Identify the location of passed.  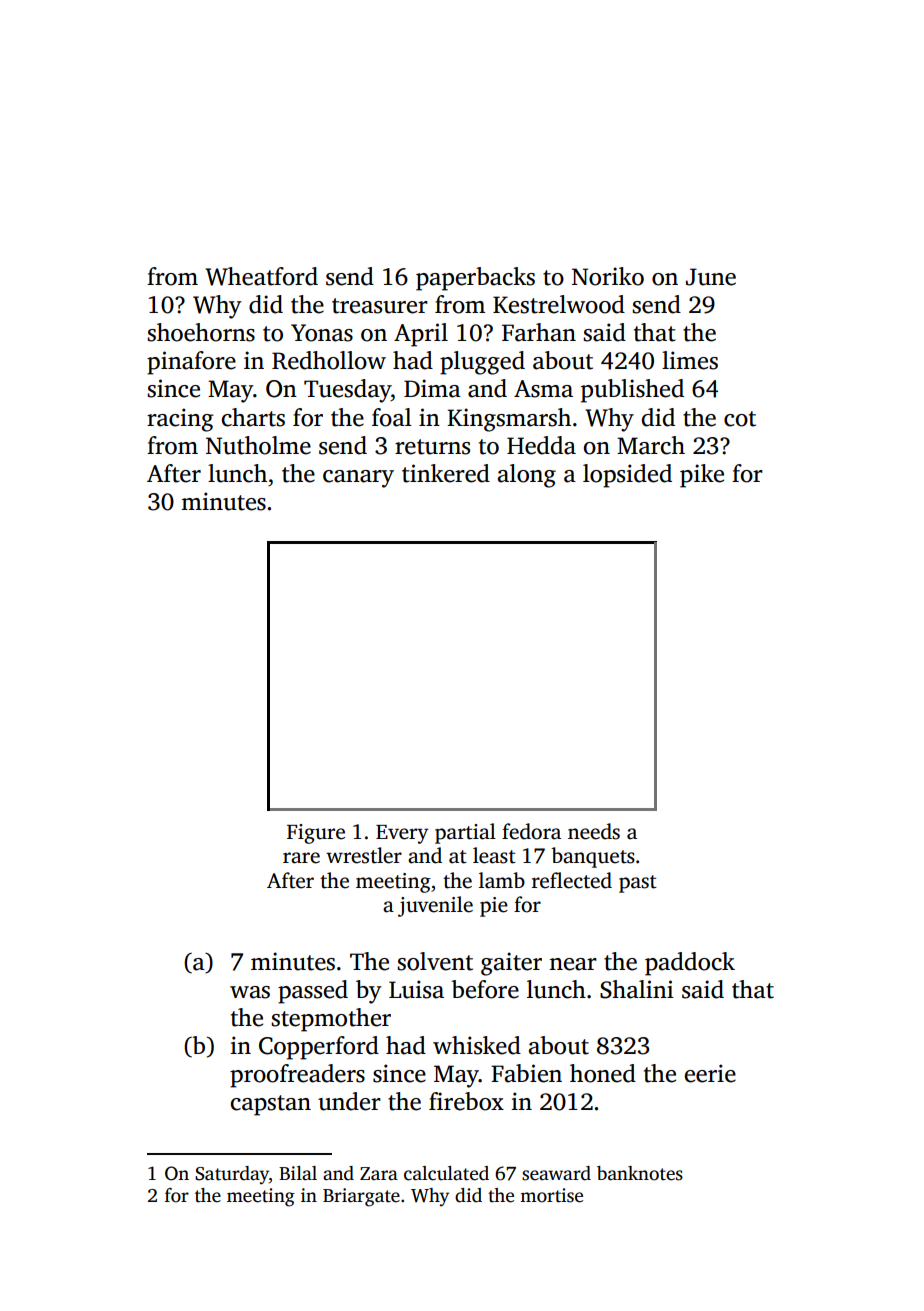
(313, 992).
